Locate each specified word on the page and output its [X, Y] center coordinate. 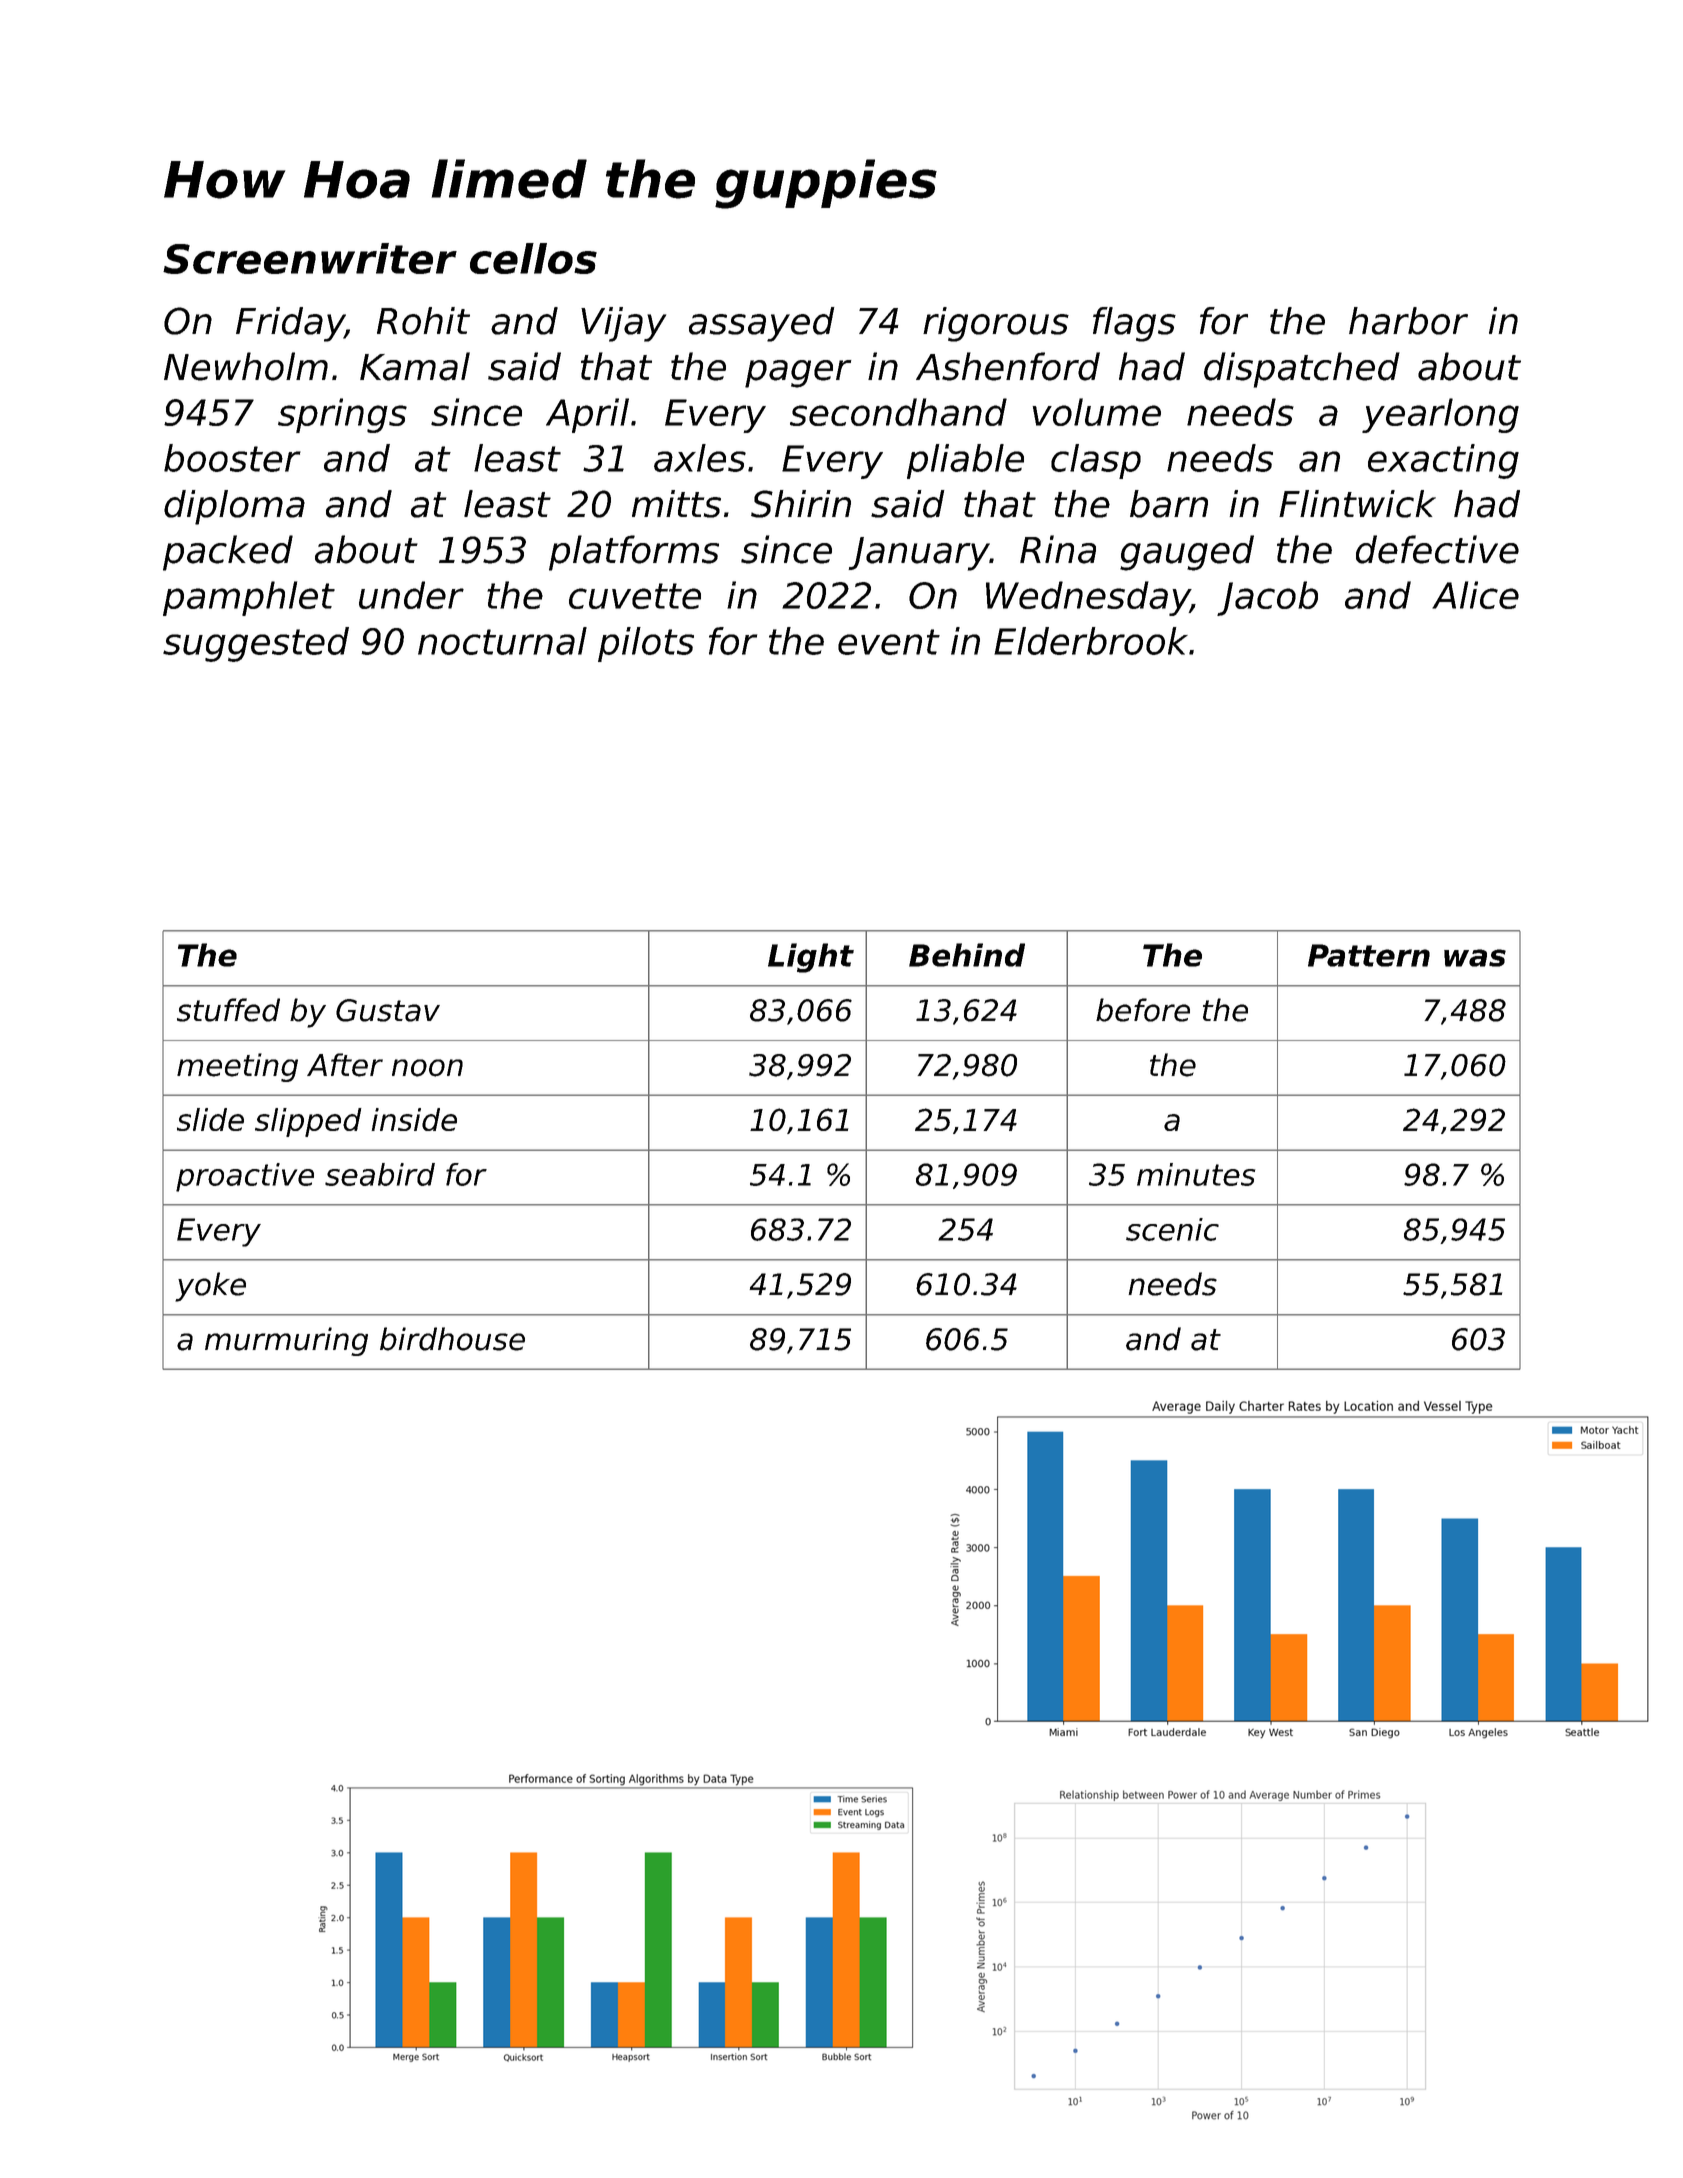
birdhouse [452, 1339]
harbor [1408, 321]
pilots [646, 644]
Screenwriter [310, 258]
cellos [533, 258]
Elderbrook [1091, 641]
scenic [1172, 1229]
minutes [1196, 1174]
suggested [256, 644]
